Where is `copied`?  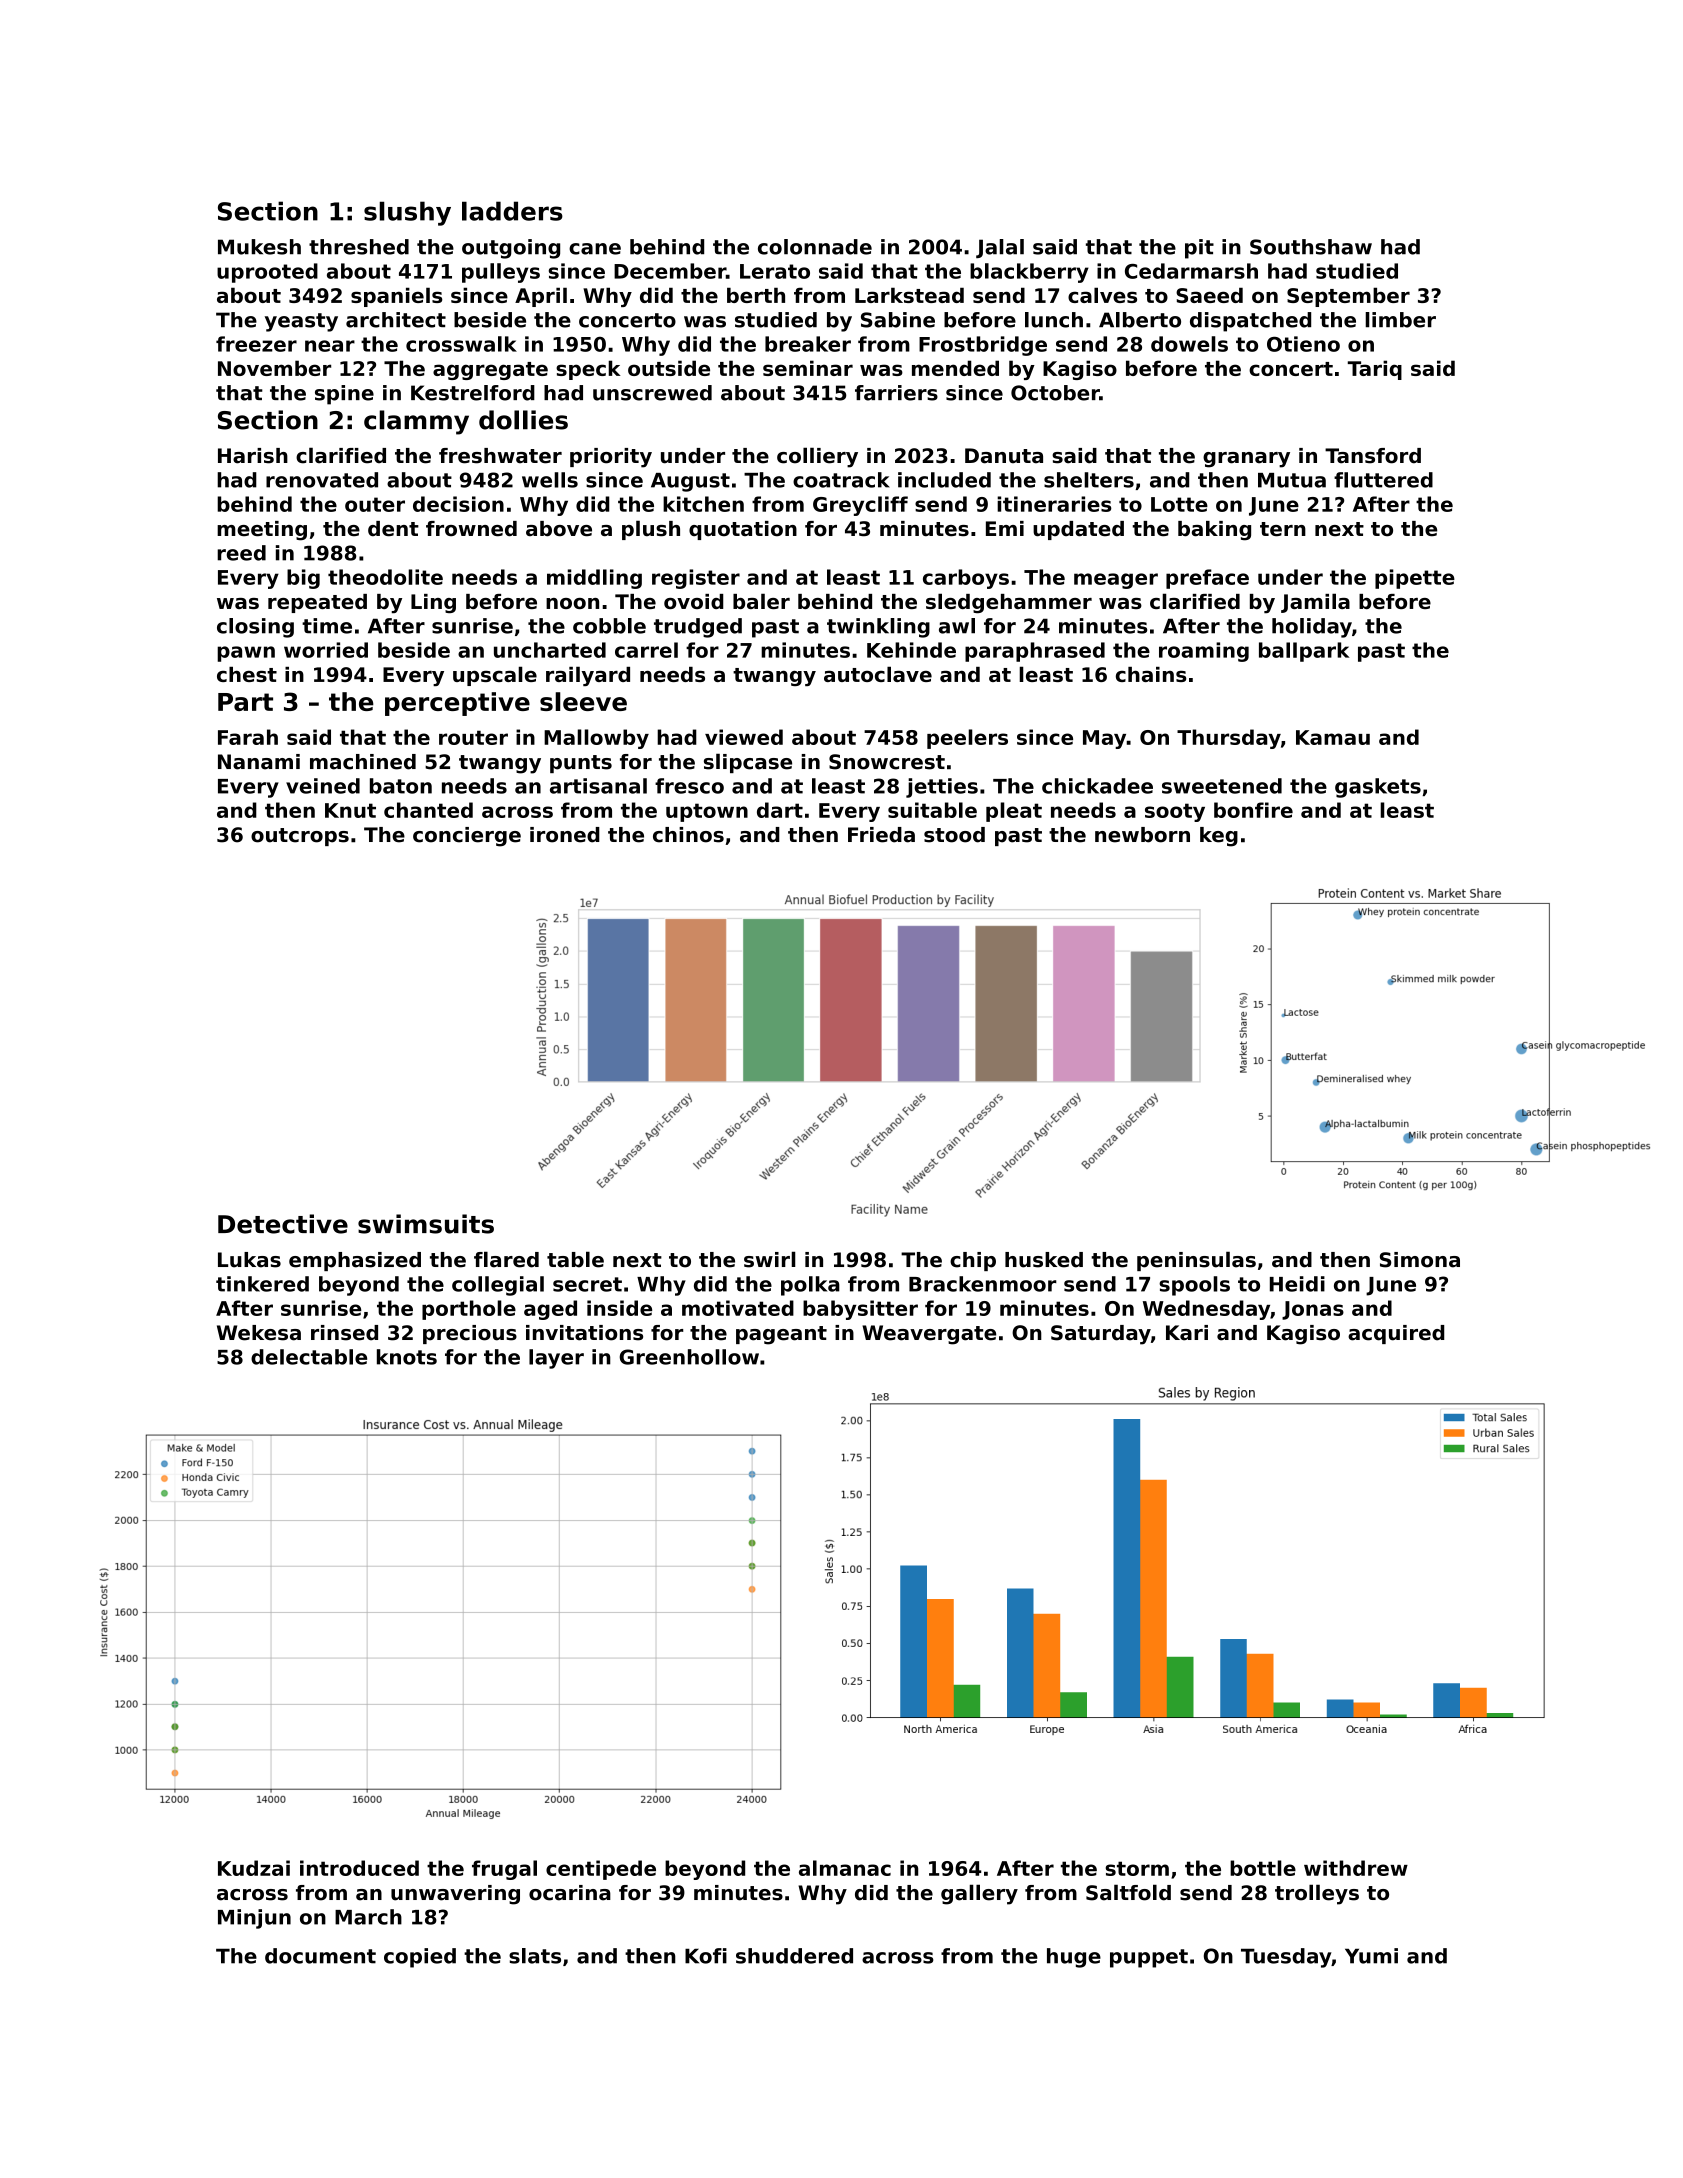
copied is located at coordinates (420, 1958).
